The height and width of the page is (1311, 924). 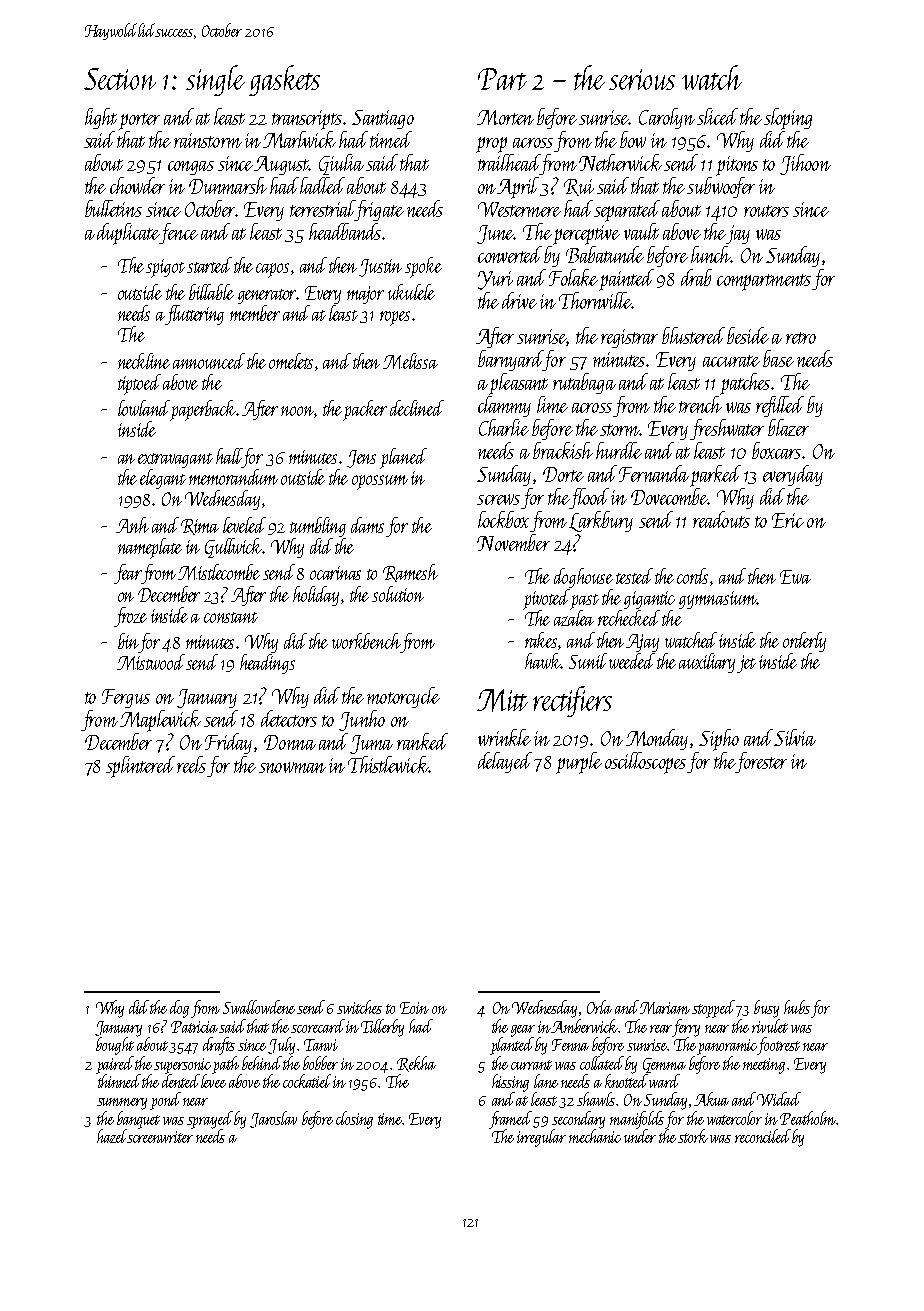 I want to click on routers, so click(x=766, y=211).
